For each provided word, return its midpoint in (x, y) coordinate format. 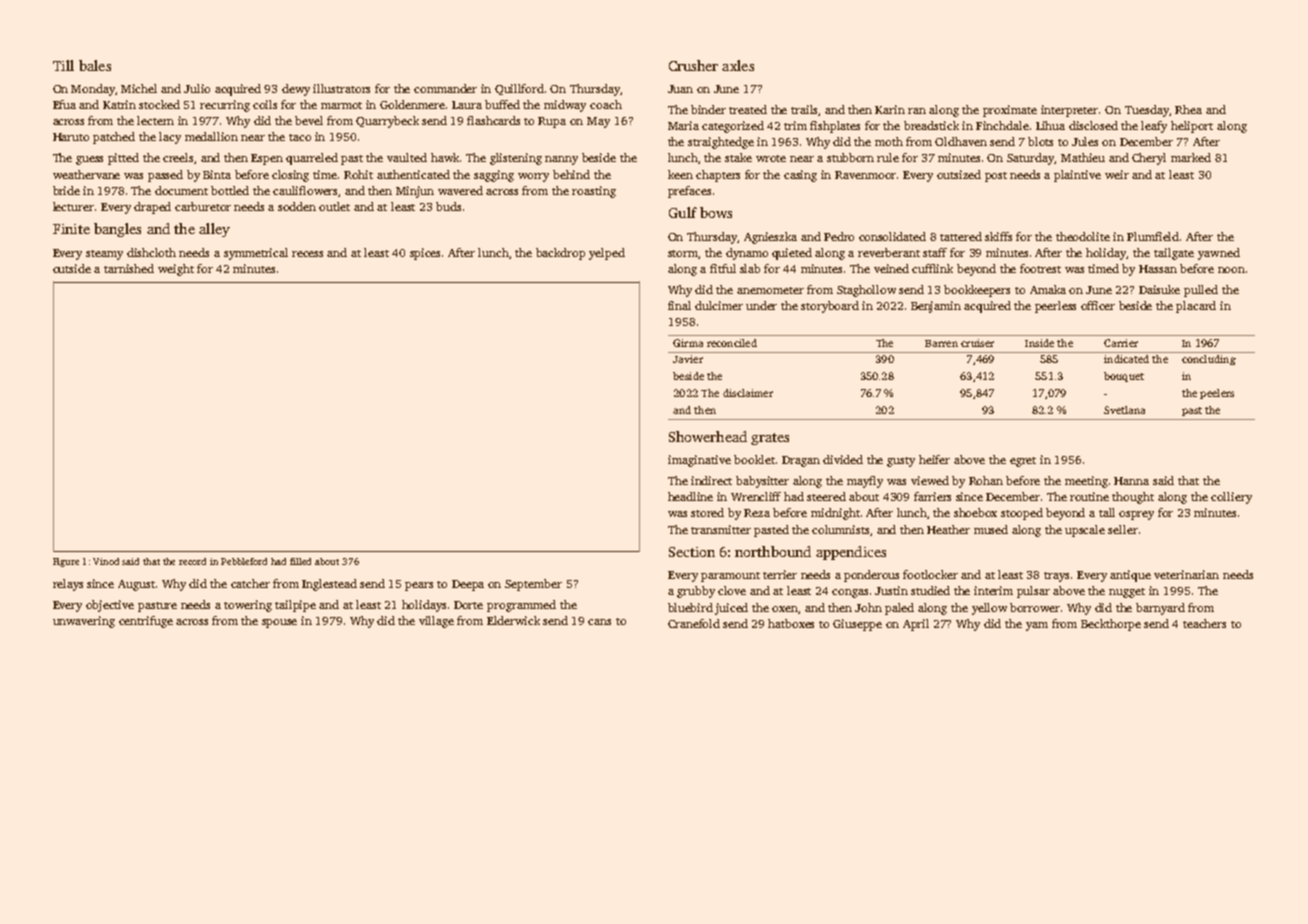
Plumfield (1153, 236)
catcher (250, 583)
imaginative (699, 461)
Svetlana (1124, 410)
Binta (217, 174)
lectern (155, 120)
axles (738, 65)
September (533, 585)
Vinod (106, 561)
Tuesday (1147, 111)
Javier (688, 359)
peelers (1217, 394)
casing (800, 176)
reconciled (732, 343)
